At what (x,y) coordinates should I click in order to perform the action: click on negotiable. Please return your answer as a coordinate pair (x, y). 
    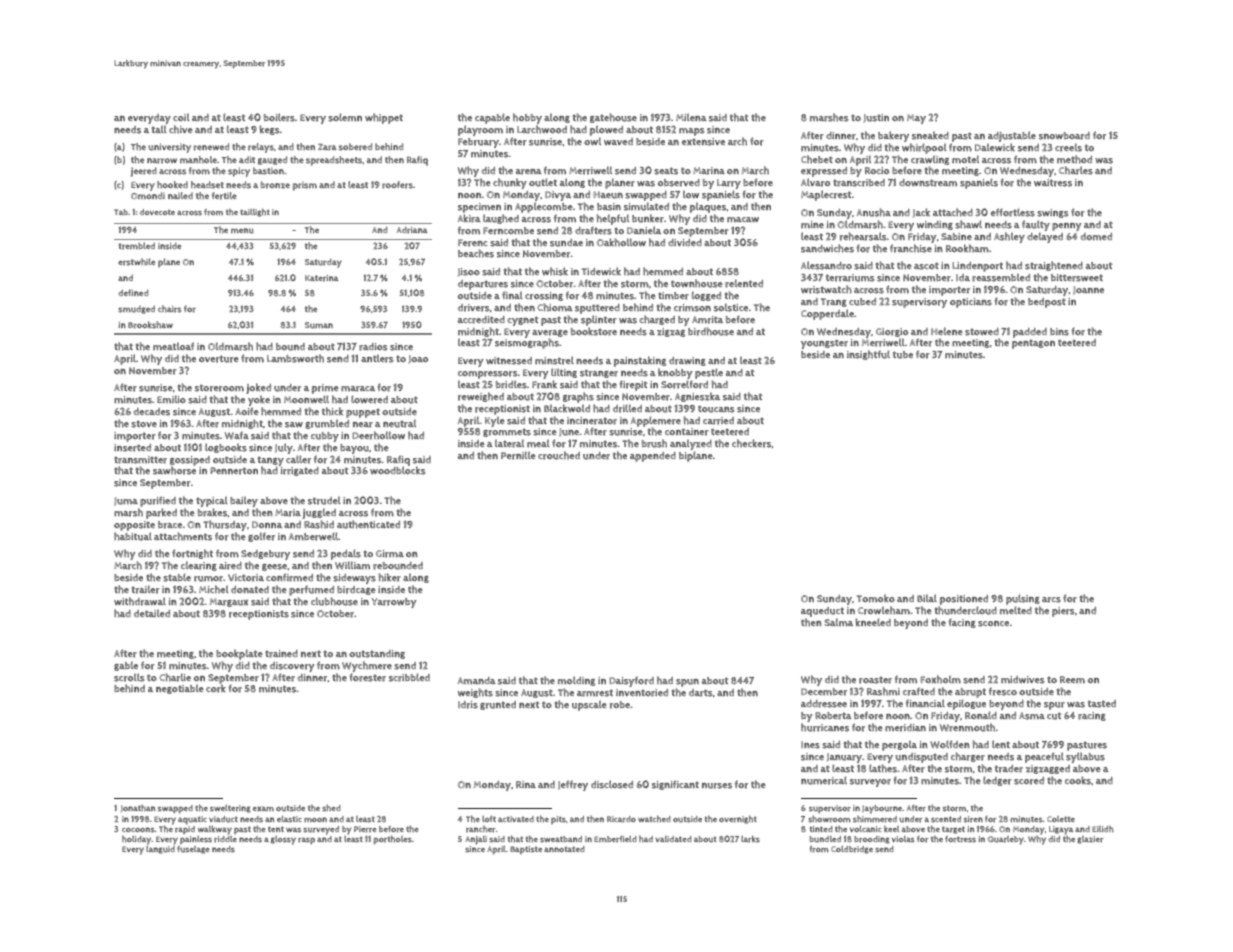
    Looking at the image, I should click on (179, 689).
